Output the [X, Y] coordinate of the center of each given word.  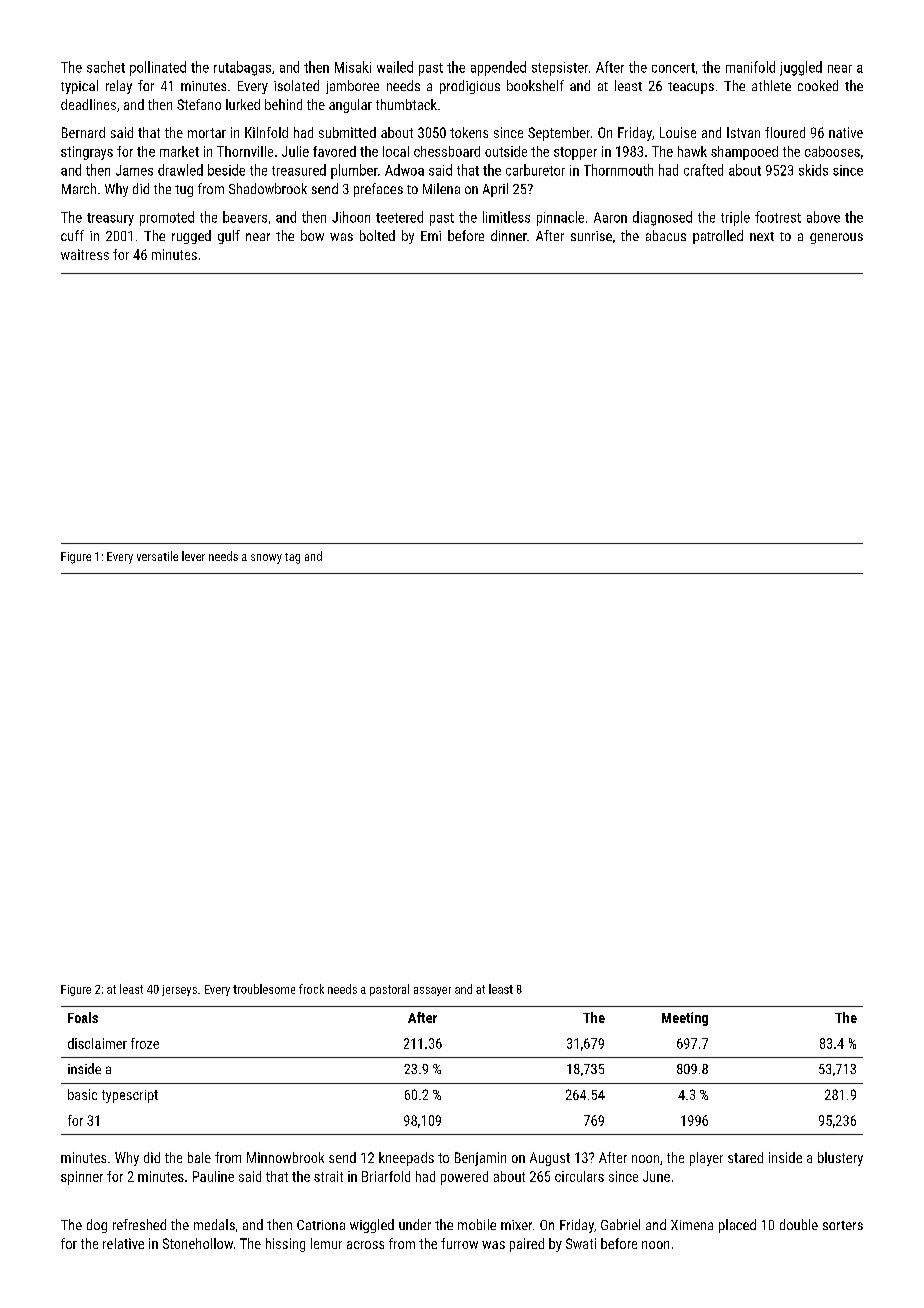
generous [836, 238]
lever [193, 556]
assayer [432, 991]
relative [123, 1243]
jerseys [179, 990]
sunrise [591, 236]
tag [292, 558]
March [79, 188]
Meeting [685, 1019]
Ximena [692, 1225]
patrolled [718, 237]
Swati [581, 1243]
